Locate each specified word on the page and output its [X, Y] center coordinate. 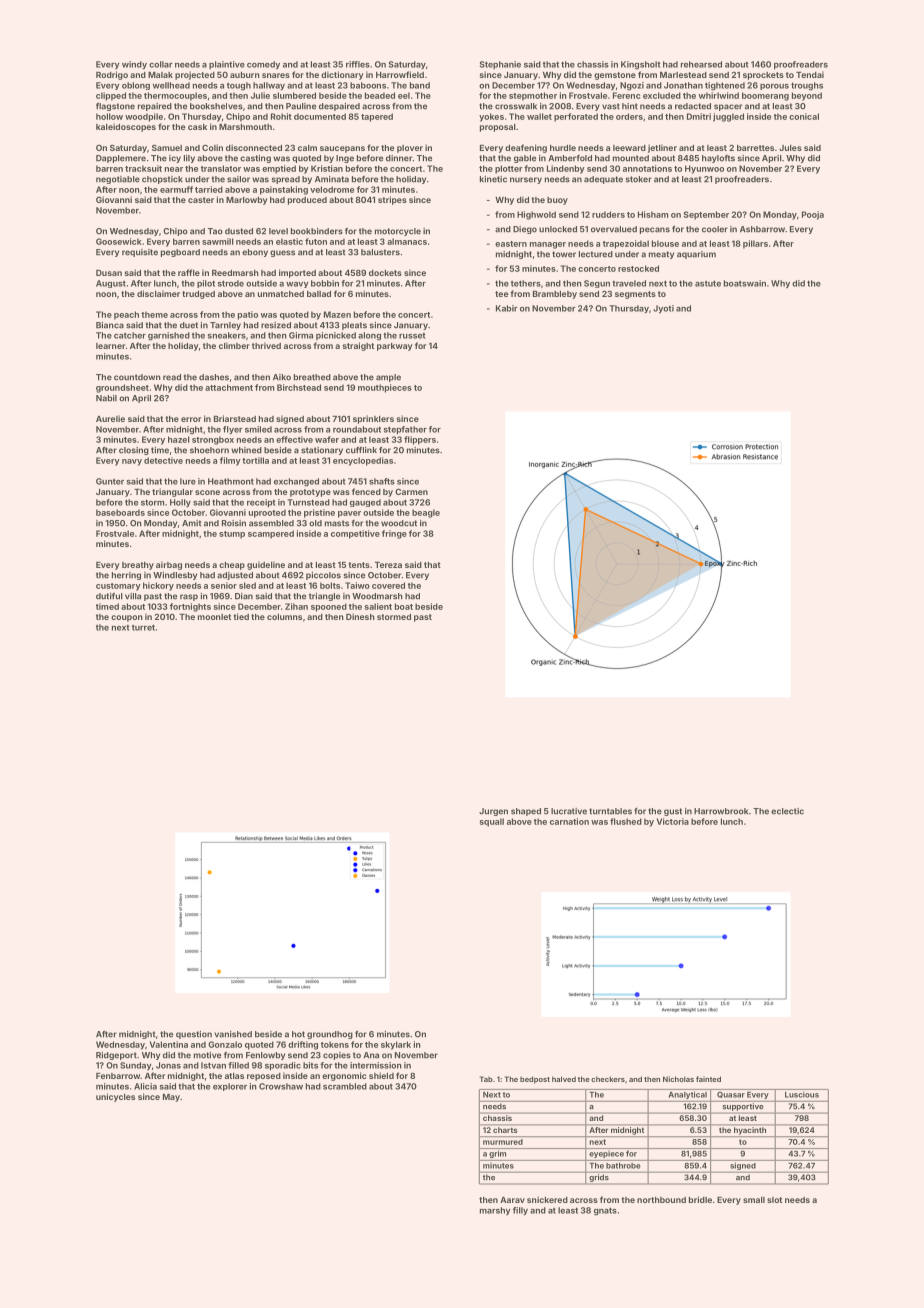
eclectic [787, 811]
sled [247, 585]
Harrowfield [400, 74]
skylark [396, 1045]
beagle [426, 513]
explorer [230, 1087]
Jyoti [663, 309]
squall [491, 822]
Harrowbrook [721, 811]
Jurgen [493, 812]
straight [358, 346]
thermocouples [175, 96]
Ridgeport [116, 1056]
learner [110, 346]
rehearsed [701, 64]
